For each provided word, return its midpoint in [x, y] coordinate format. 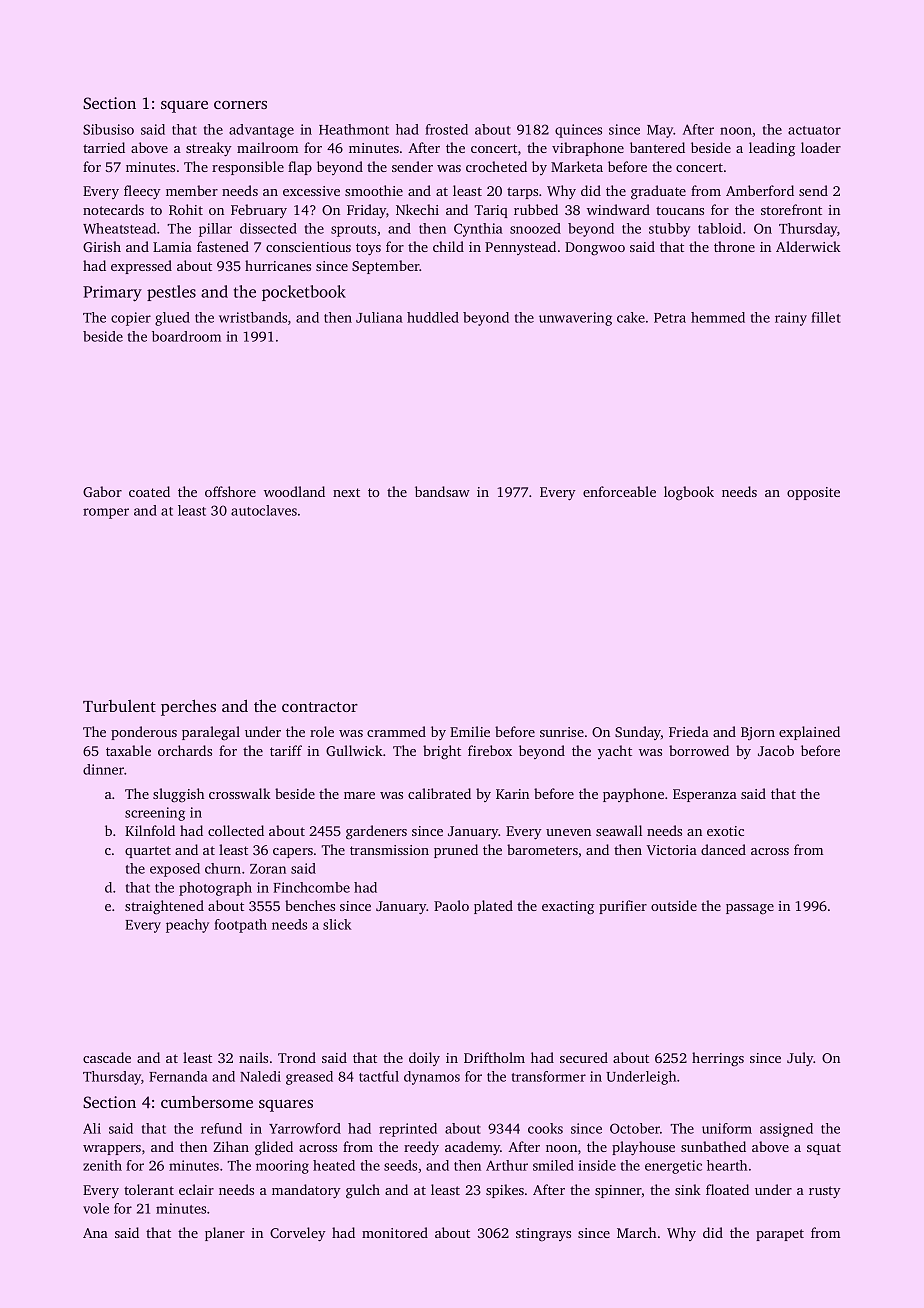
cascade [107, 1057]
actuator [814, 130]
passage [750, 909]
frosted [446, 129]
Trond [297, 1057]
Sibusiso [108, 129]
